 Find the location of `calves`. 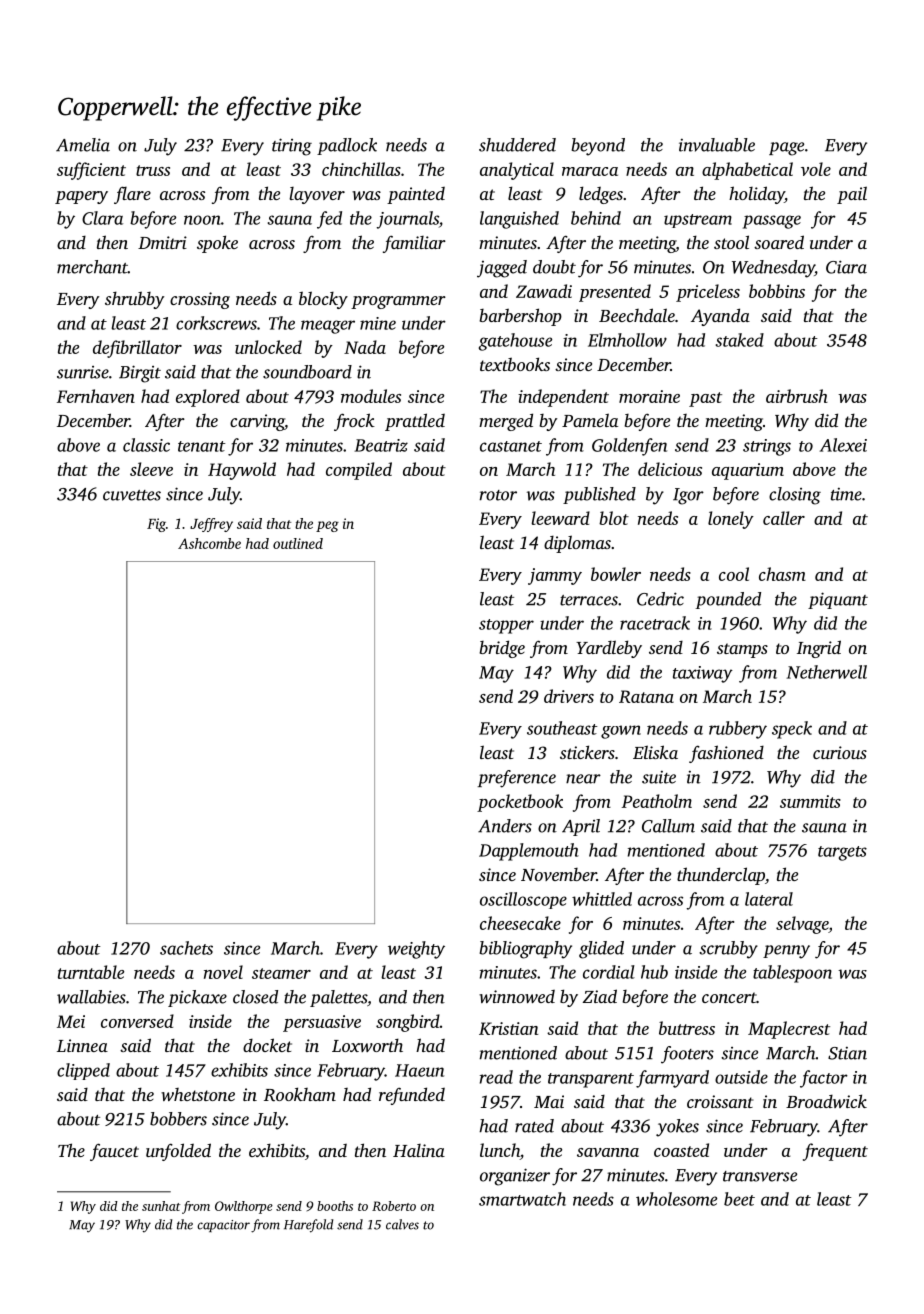

calves is located at coordinates (402, 1224).
